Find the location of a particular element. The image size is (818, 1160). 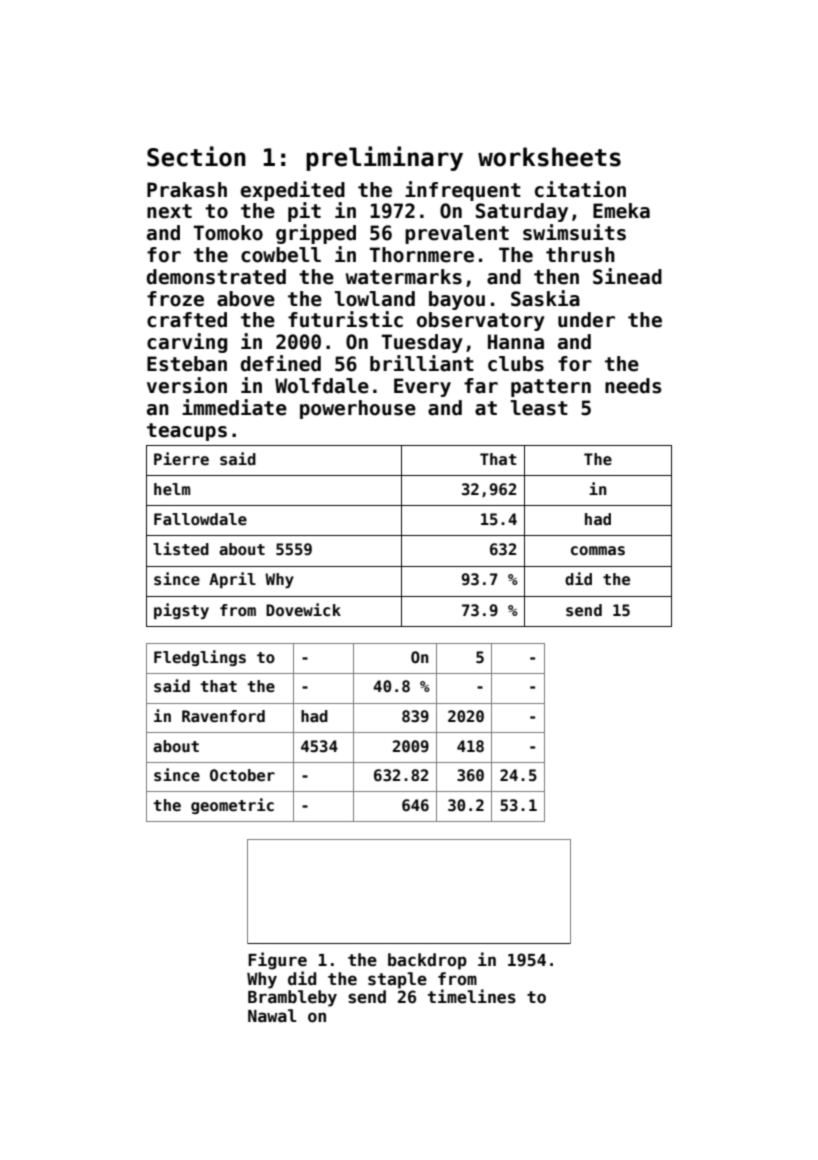

Nawal is located at coordinates (272, 1016).
